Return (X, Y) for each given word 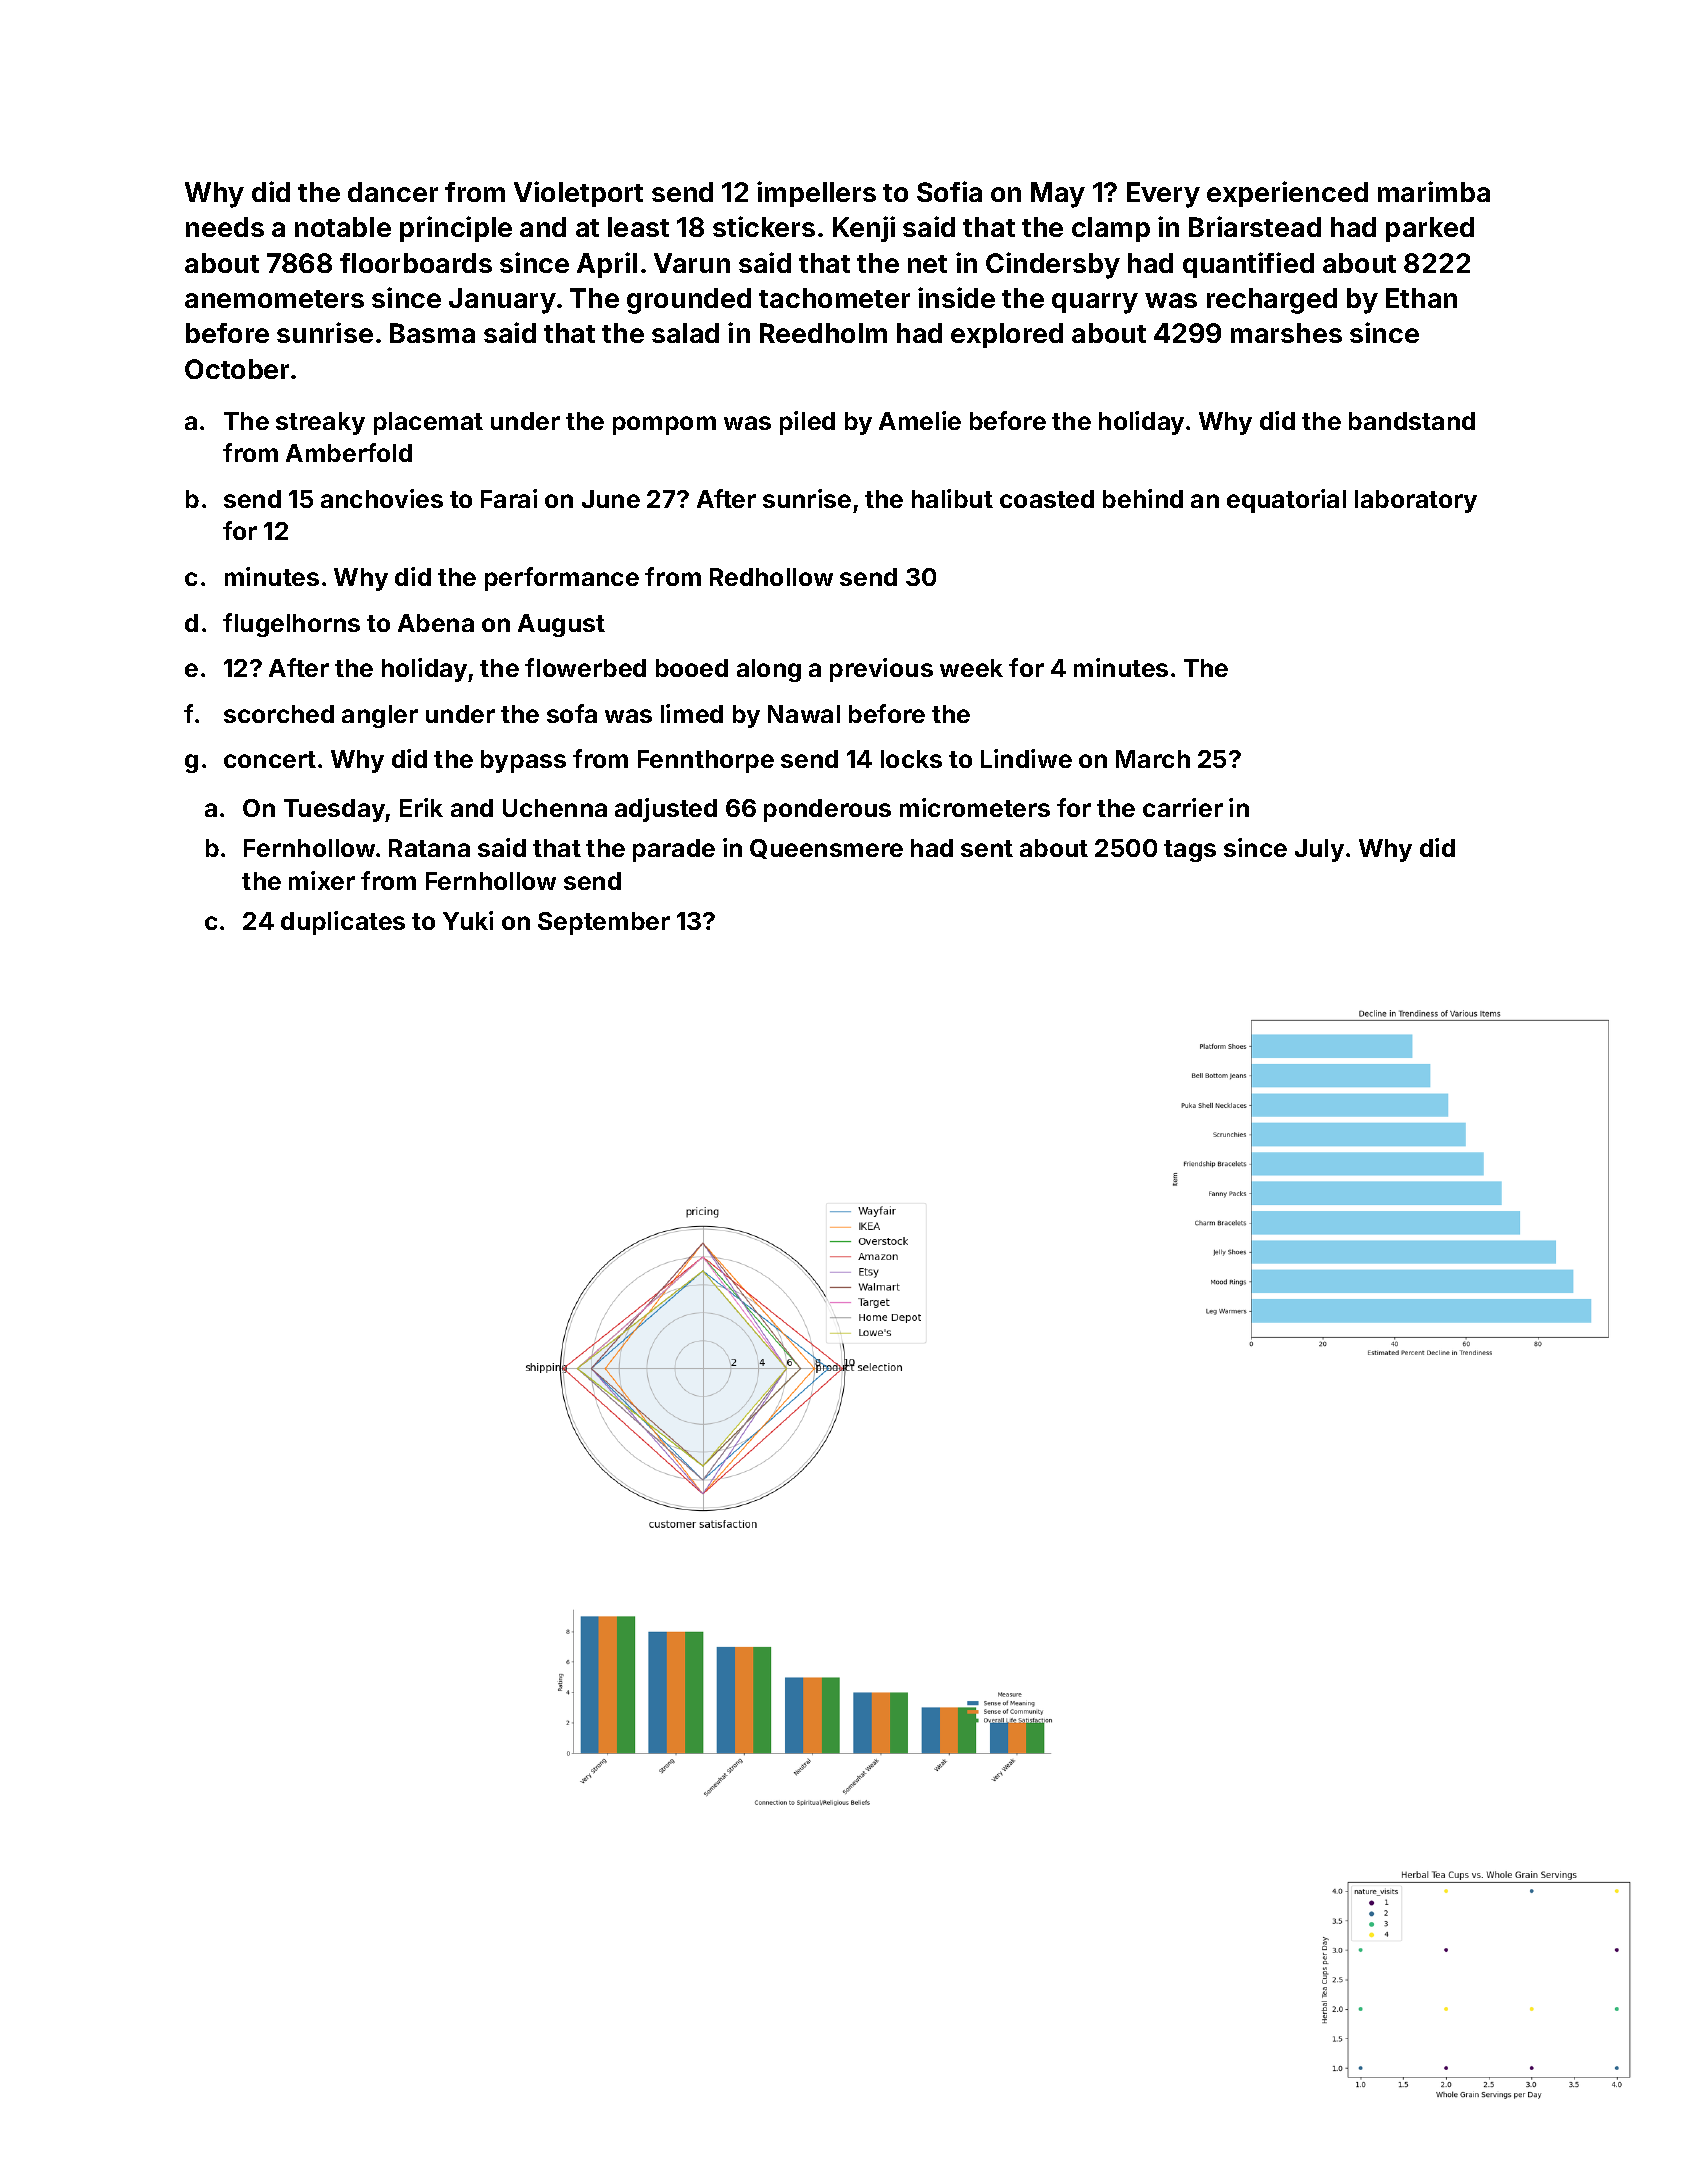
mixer (322, 880)
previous (881, 670)
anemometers (274, 299)
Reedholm (823, 333)
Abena (436, 623)
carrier (1183, 807)
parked (1430, 229)
